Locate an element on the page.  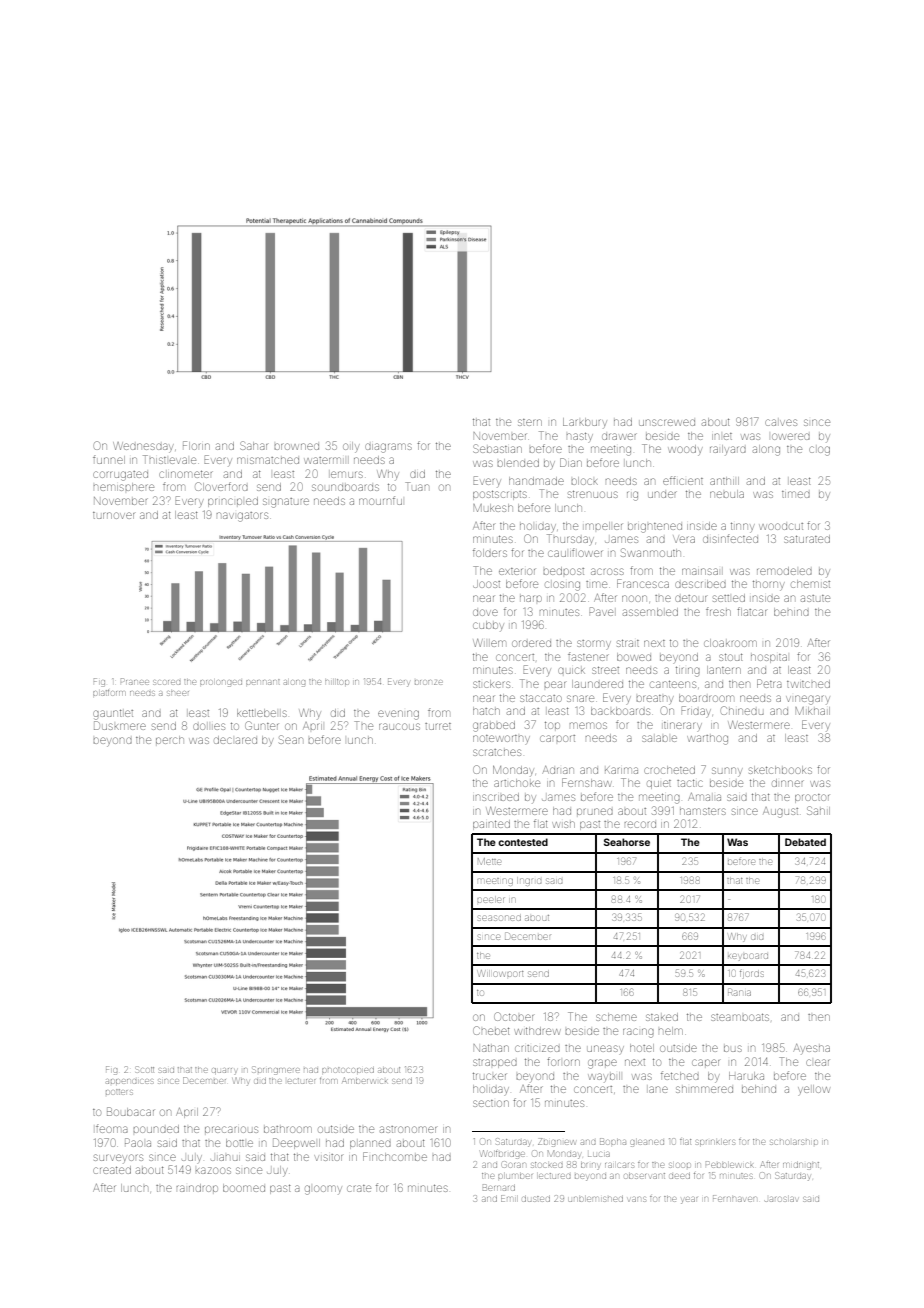
visitor is located at coordinates (328, 1157).
